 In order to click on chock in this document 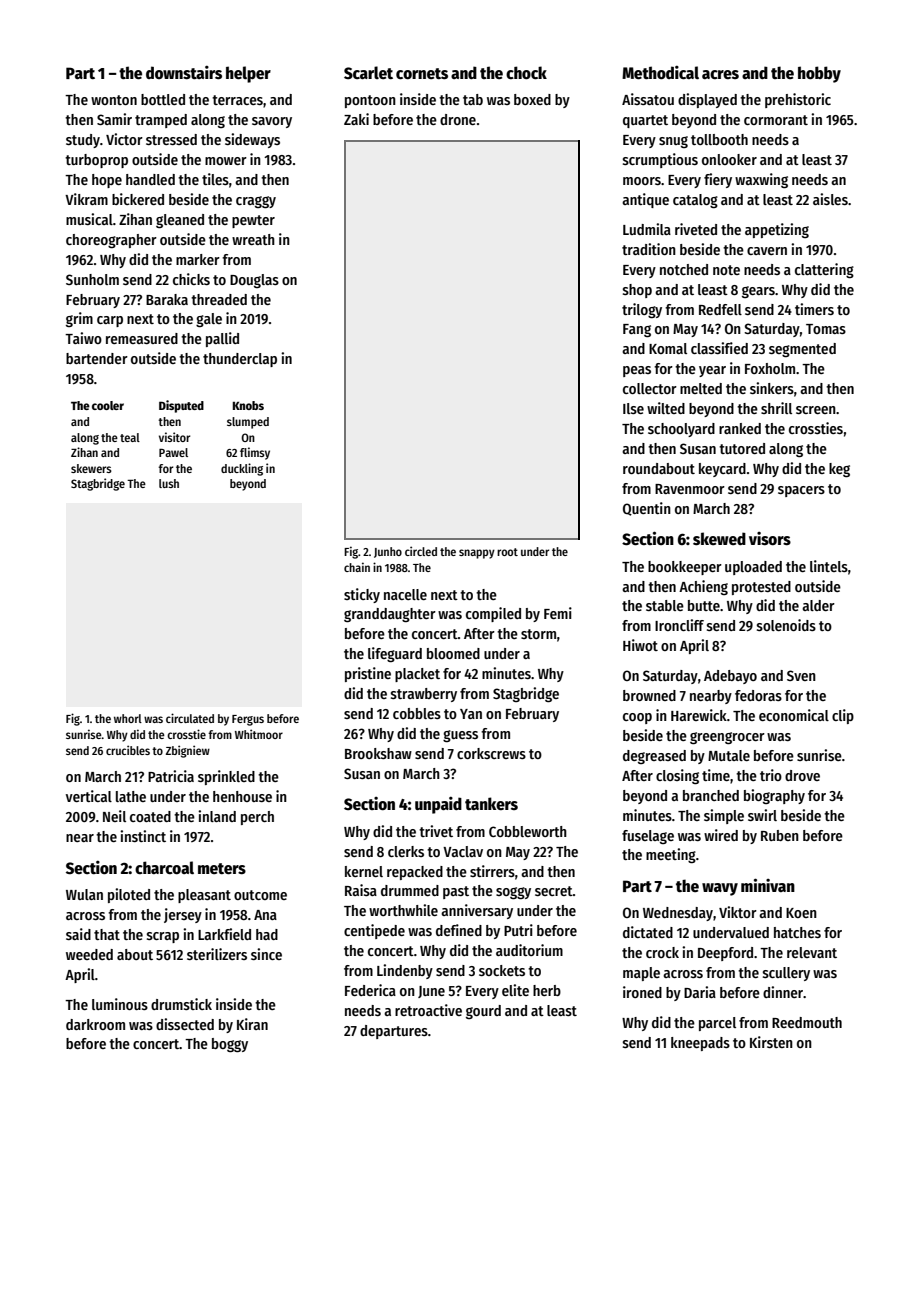, I will do `click(526, 73)`.
